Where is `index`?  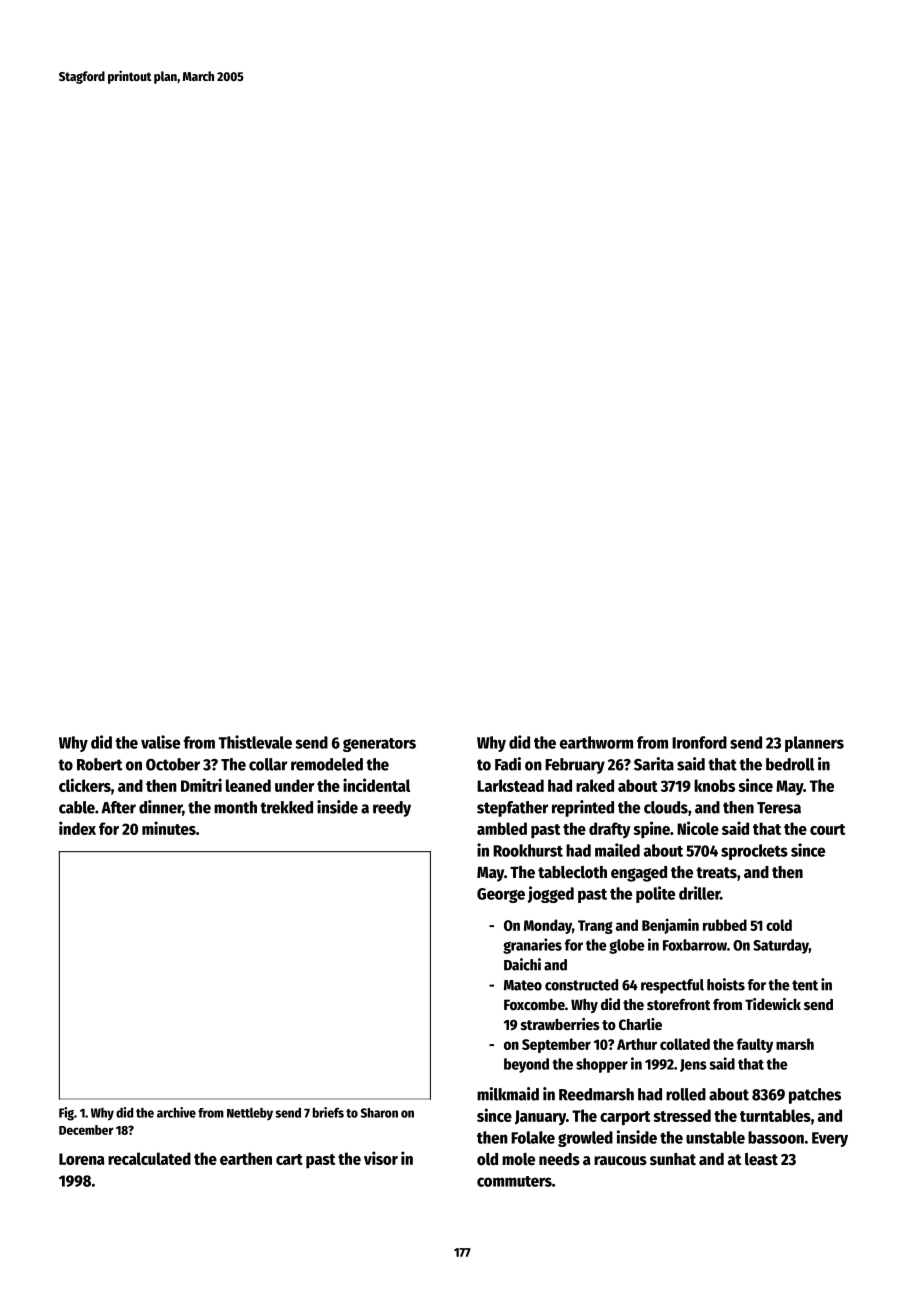 index is located at coordinates (77, 828).
